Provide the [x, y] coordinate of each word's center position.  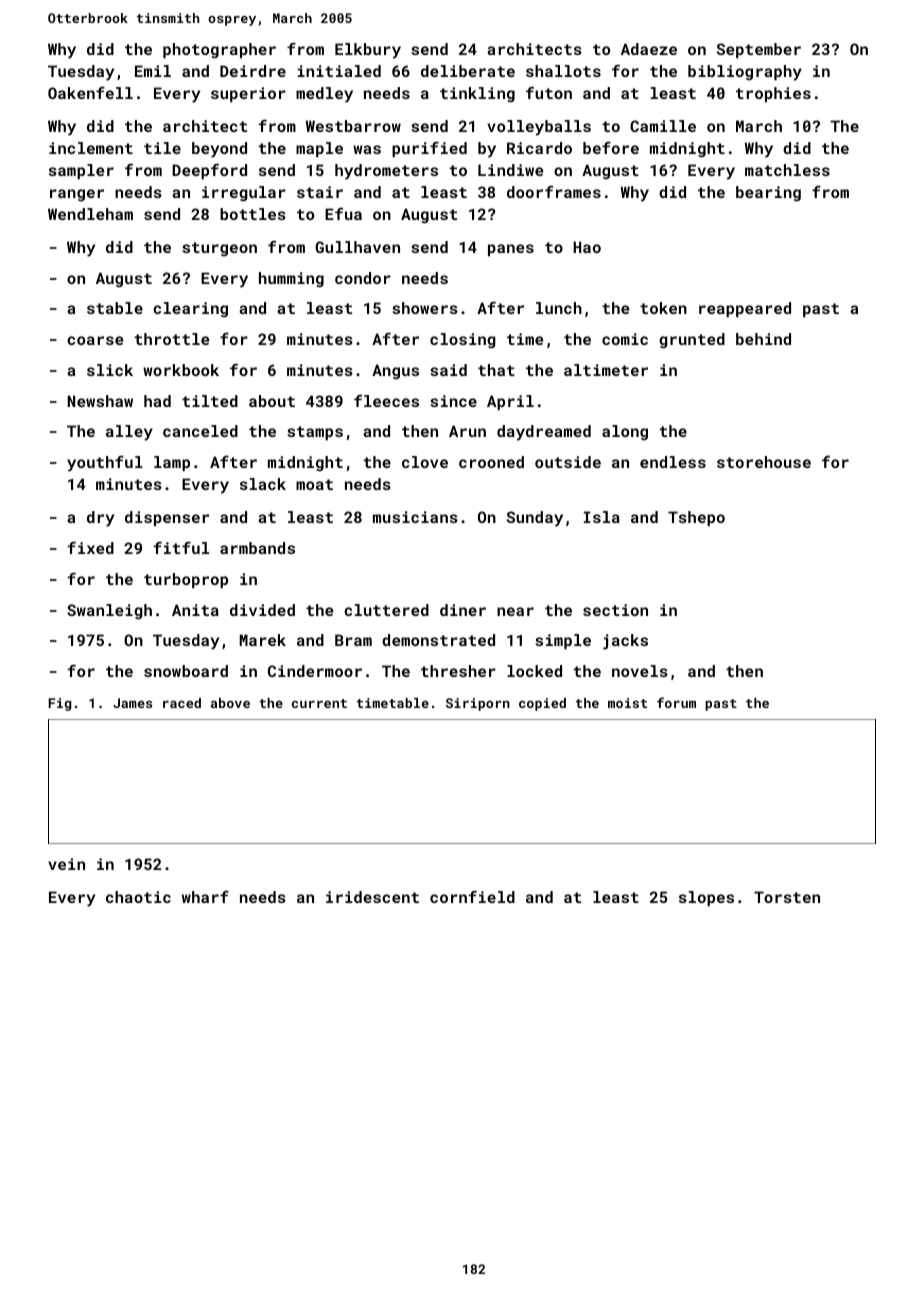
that [496, 370]
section [615, 610]
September [759, 50]
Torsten [787, 897]
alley [129, 433]
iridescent [372, 897]
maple [319, 149]
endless [673, 462]
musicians [415, 517]
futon [549, 92]
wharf [205, 896]
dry [100, 519]
